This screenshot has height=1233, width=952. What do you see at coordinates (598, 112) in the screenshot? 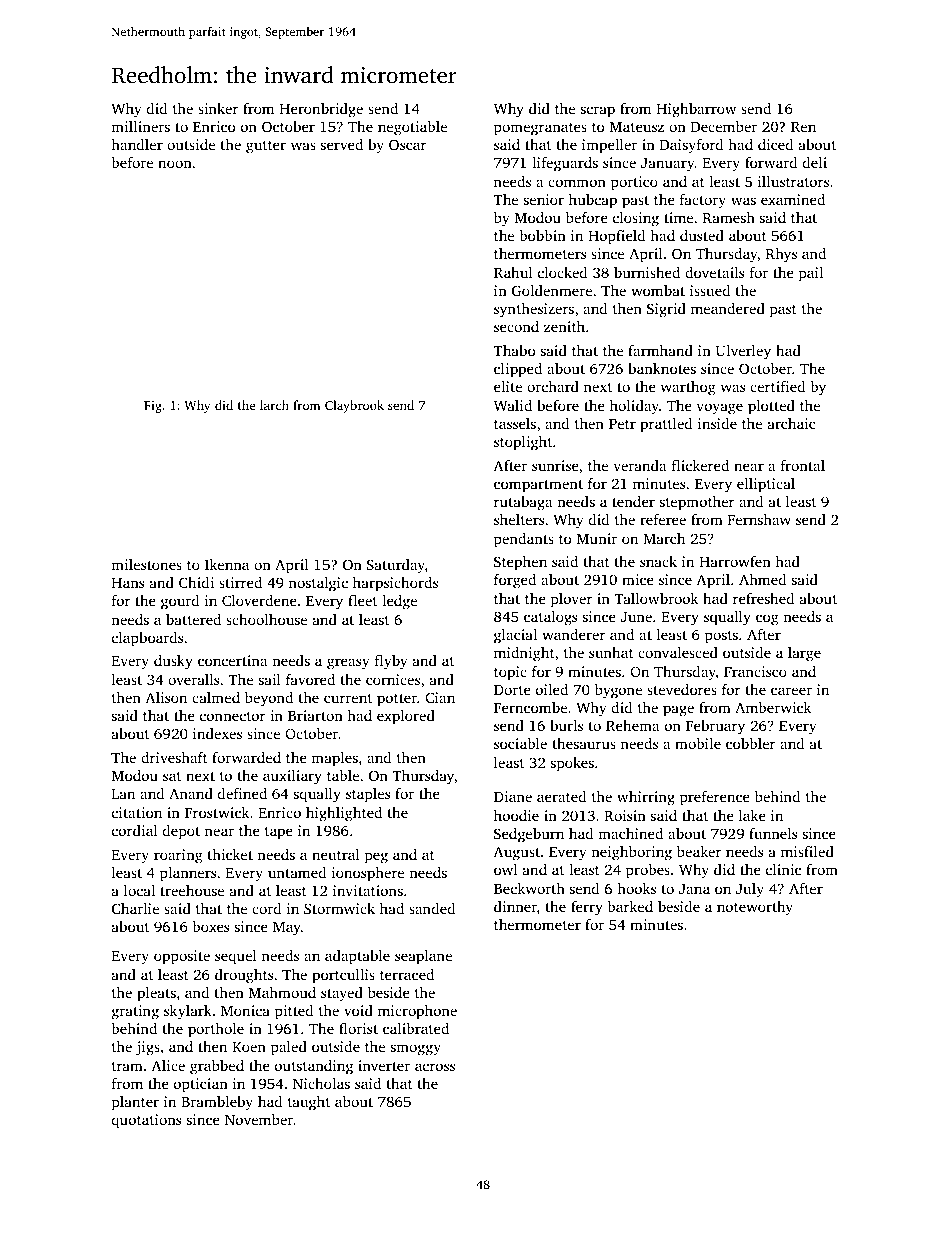
I see `scrap` at bounding box center [598, 112].
